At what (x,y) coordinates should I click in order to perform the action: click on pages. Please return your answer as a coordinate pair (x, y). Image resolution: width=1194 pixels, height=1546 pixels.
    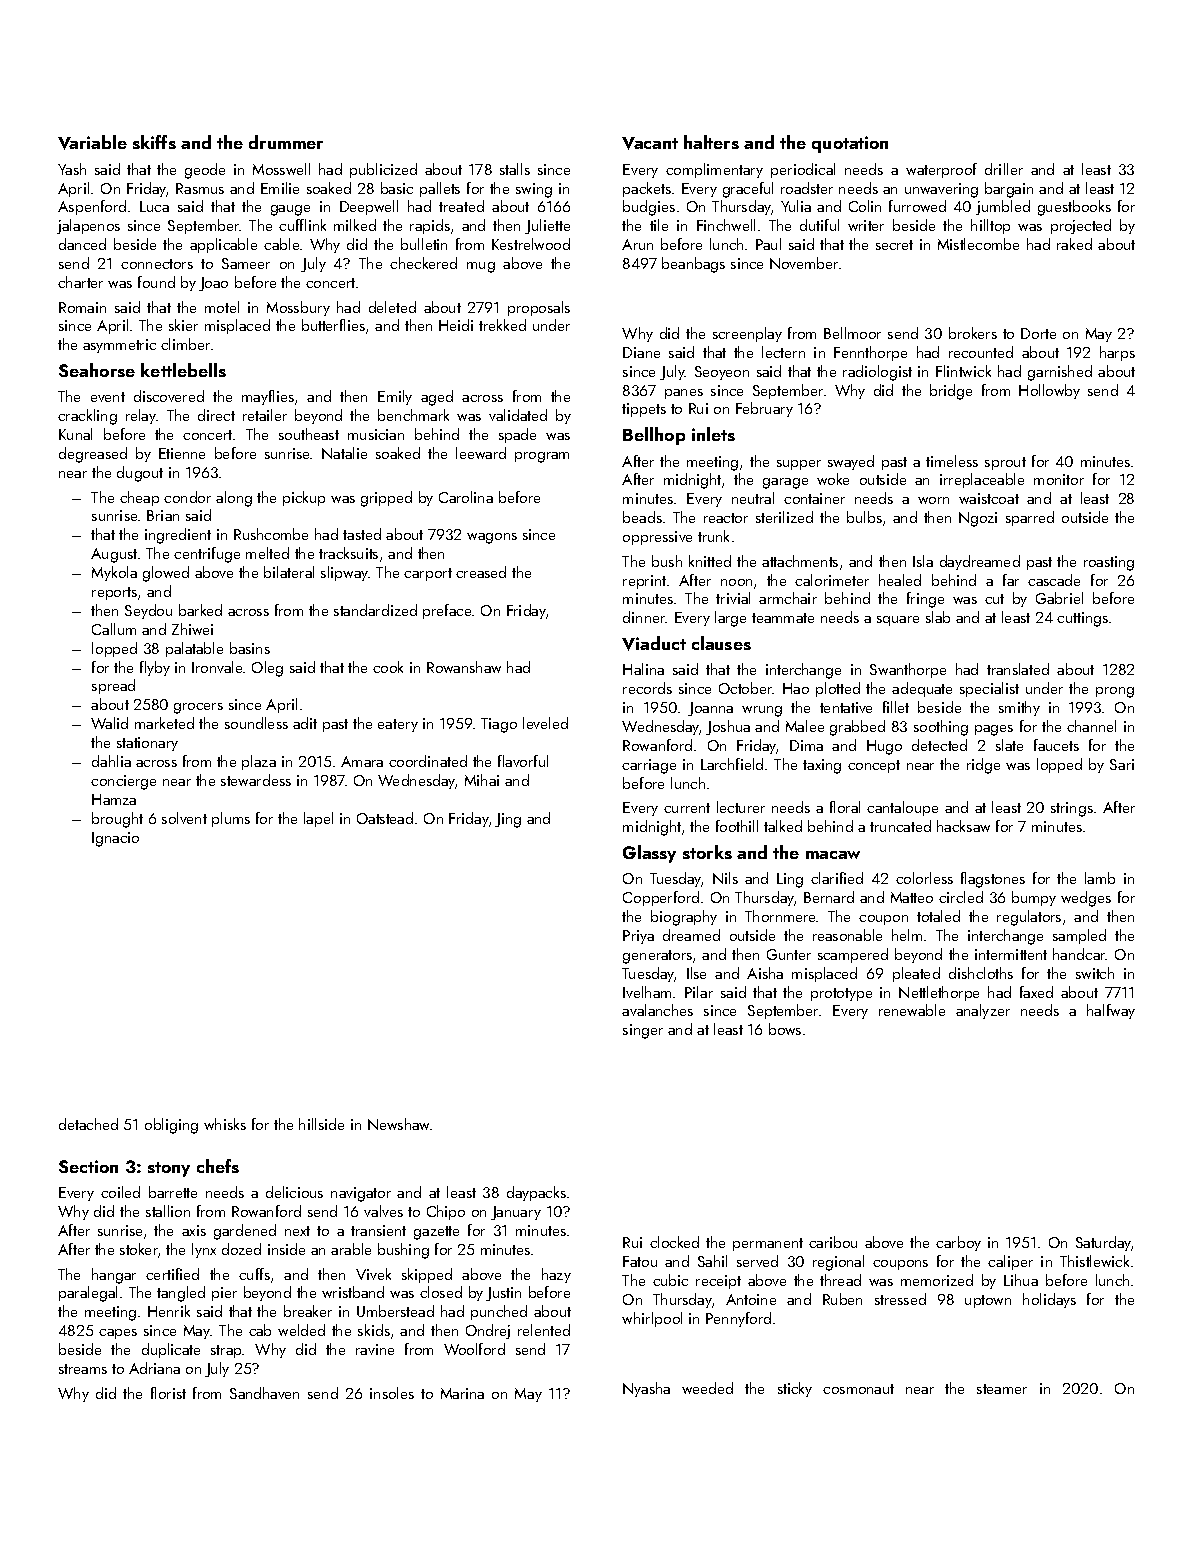
    Looking at the image, I should click on (994, 730).
